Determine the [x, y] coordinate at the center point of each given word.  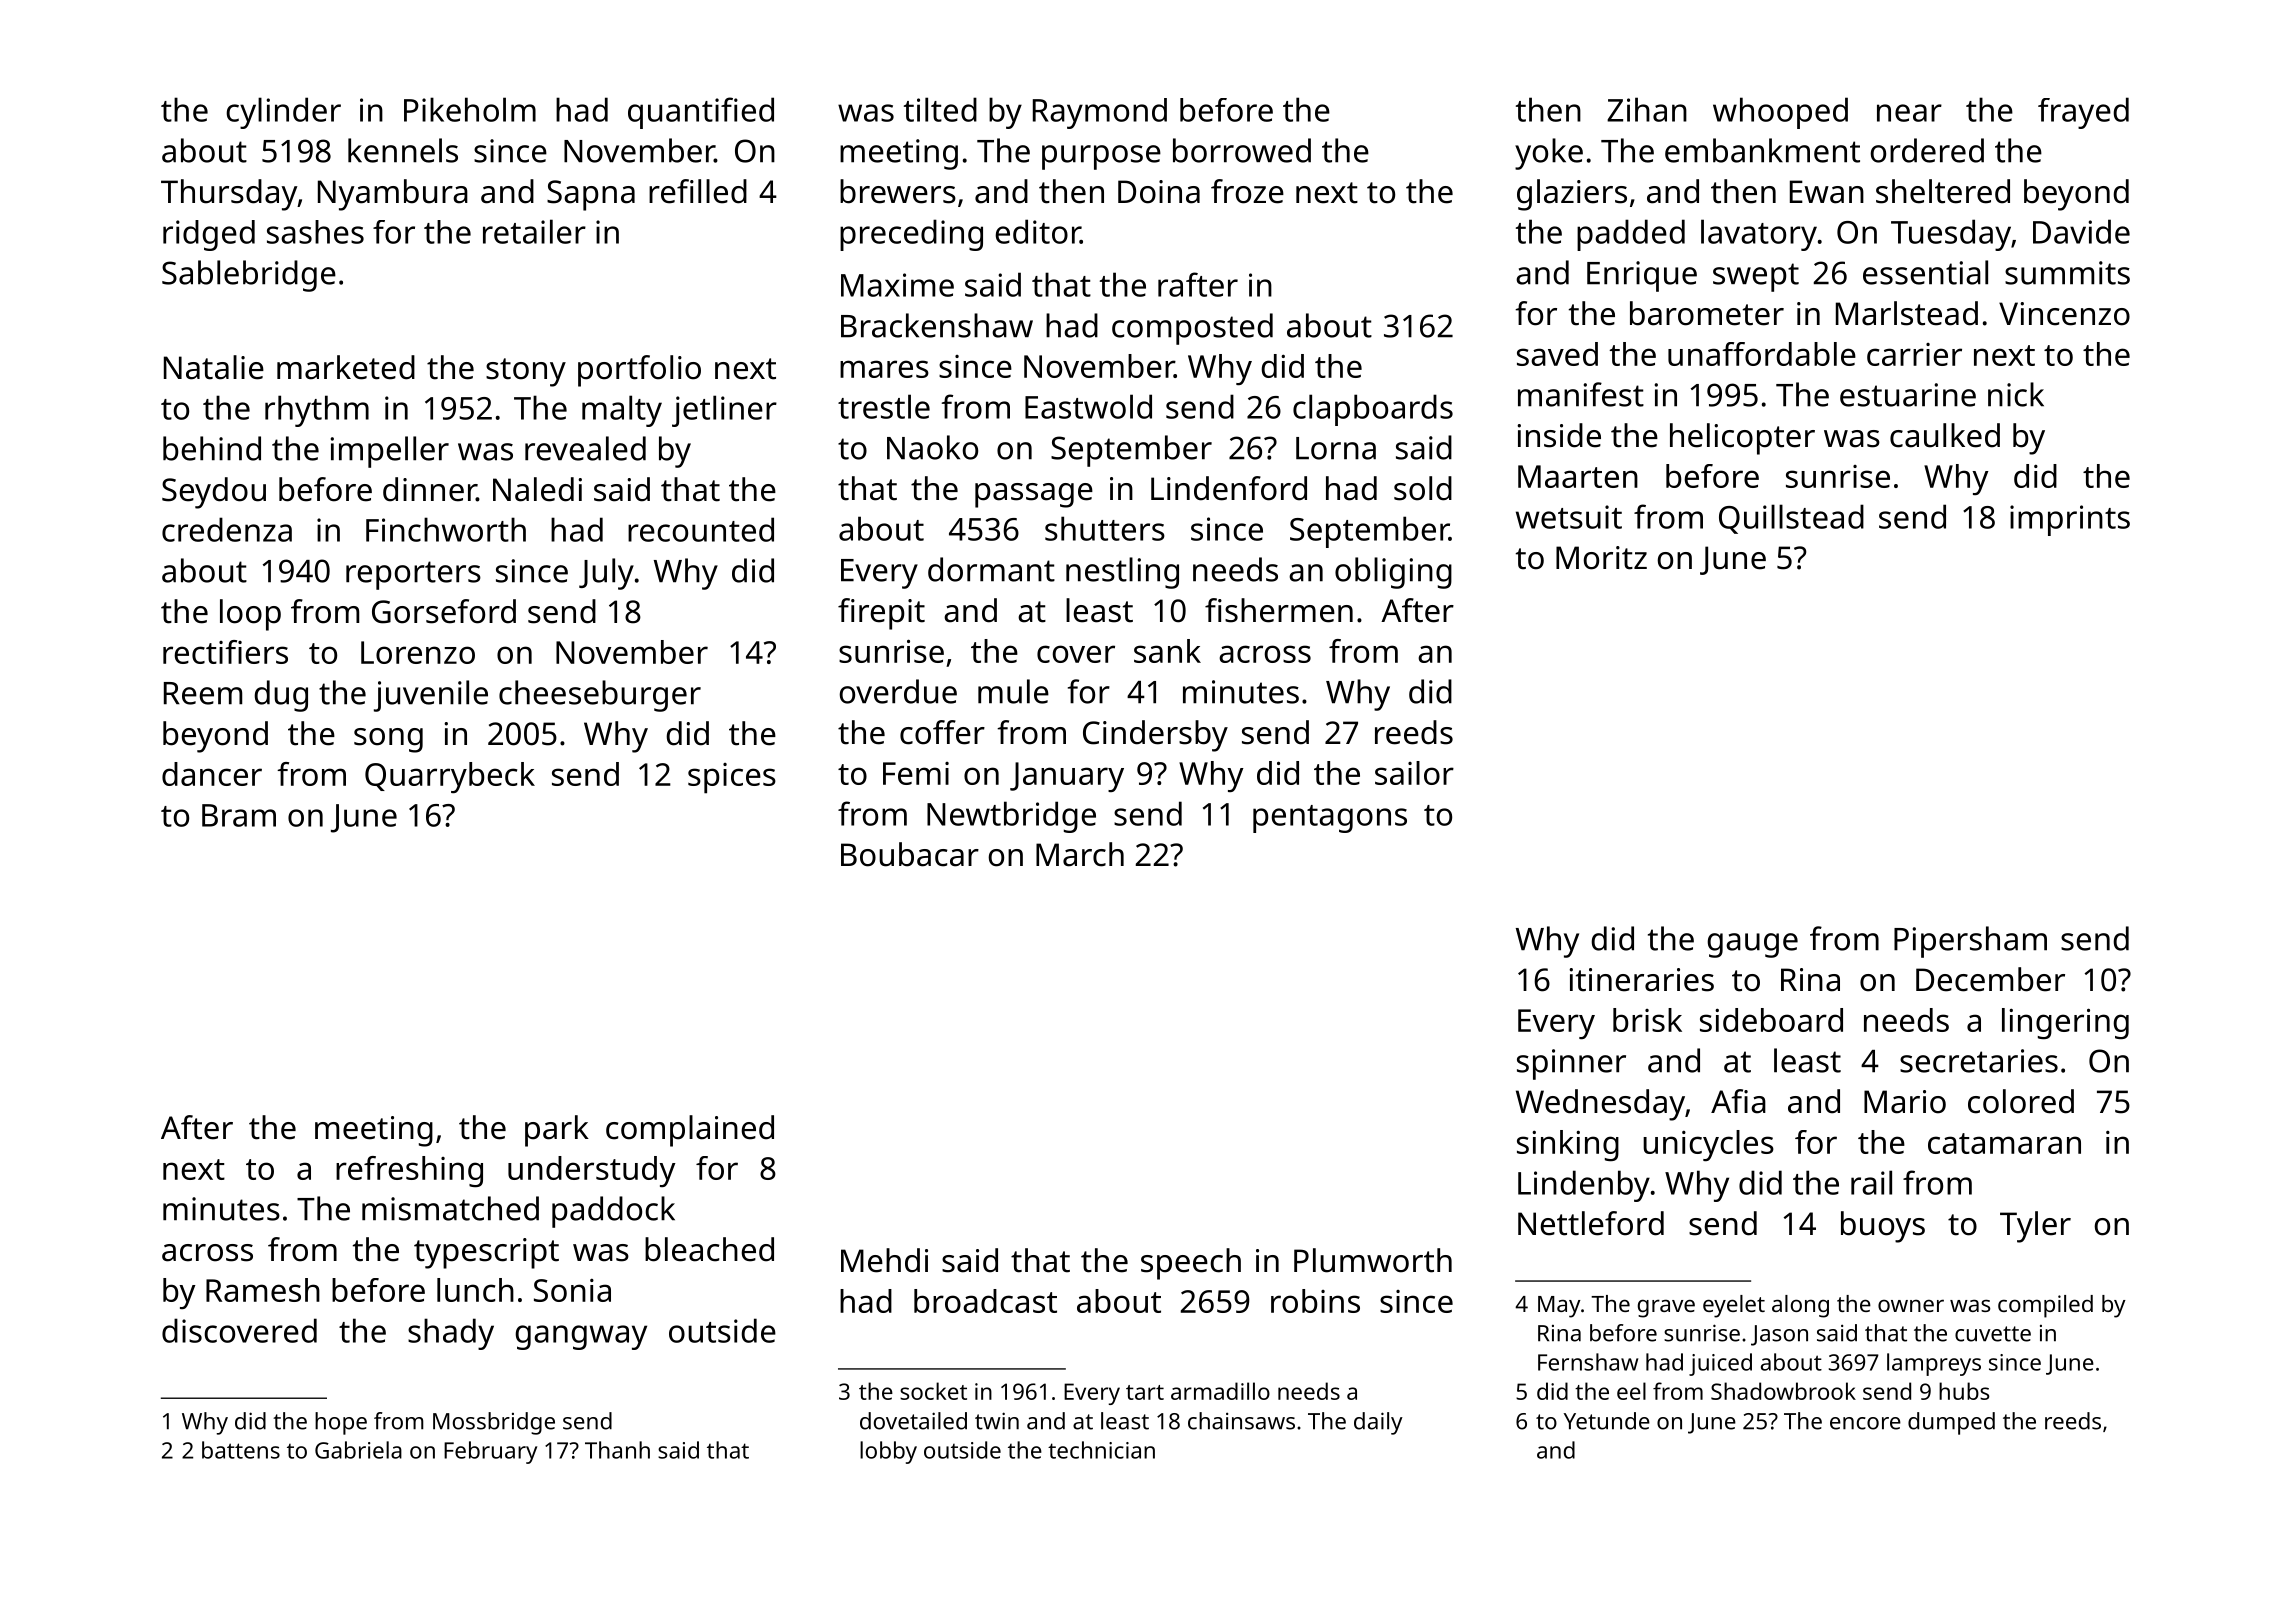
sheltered [1943, 191]
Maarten [1578, 476]
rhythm [317, 411]
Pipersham [1970, 942]
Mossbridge [494, 1423]
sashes [315, 232]
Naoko [932, 447]
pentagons [1330, 819]
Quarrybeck [450, 777]
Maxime [897, 285]
